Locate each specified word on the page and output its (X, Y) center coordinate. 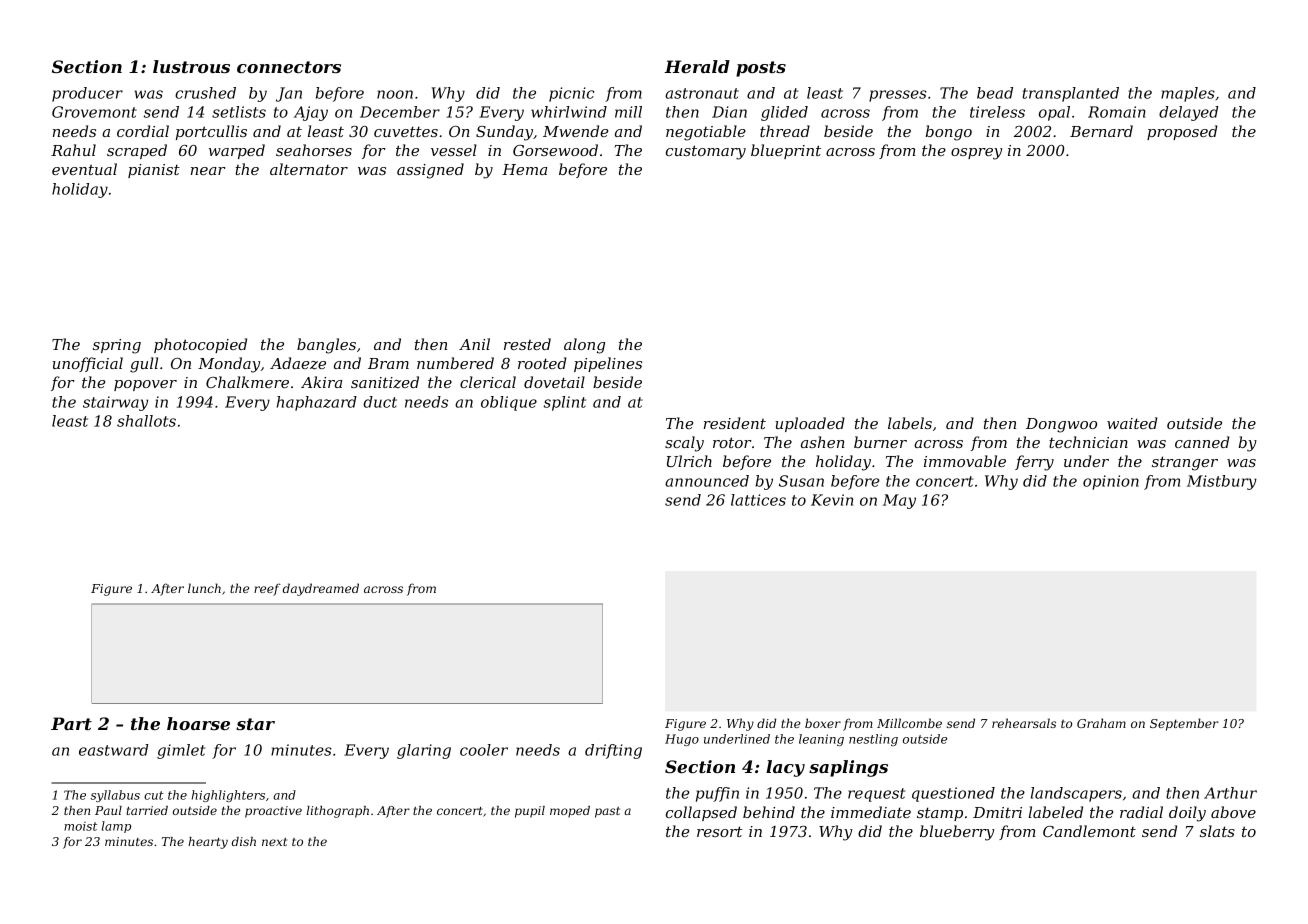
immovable (965, 461)
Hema (524, 169)
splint (565, 403)
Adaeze (298, 363)
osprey (976, 154)
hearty (208, 843)
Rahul (73, 150)
